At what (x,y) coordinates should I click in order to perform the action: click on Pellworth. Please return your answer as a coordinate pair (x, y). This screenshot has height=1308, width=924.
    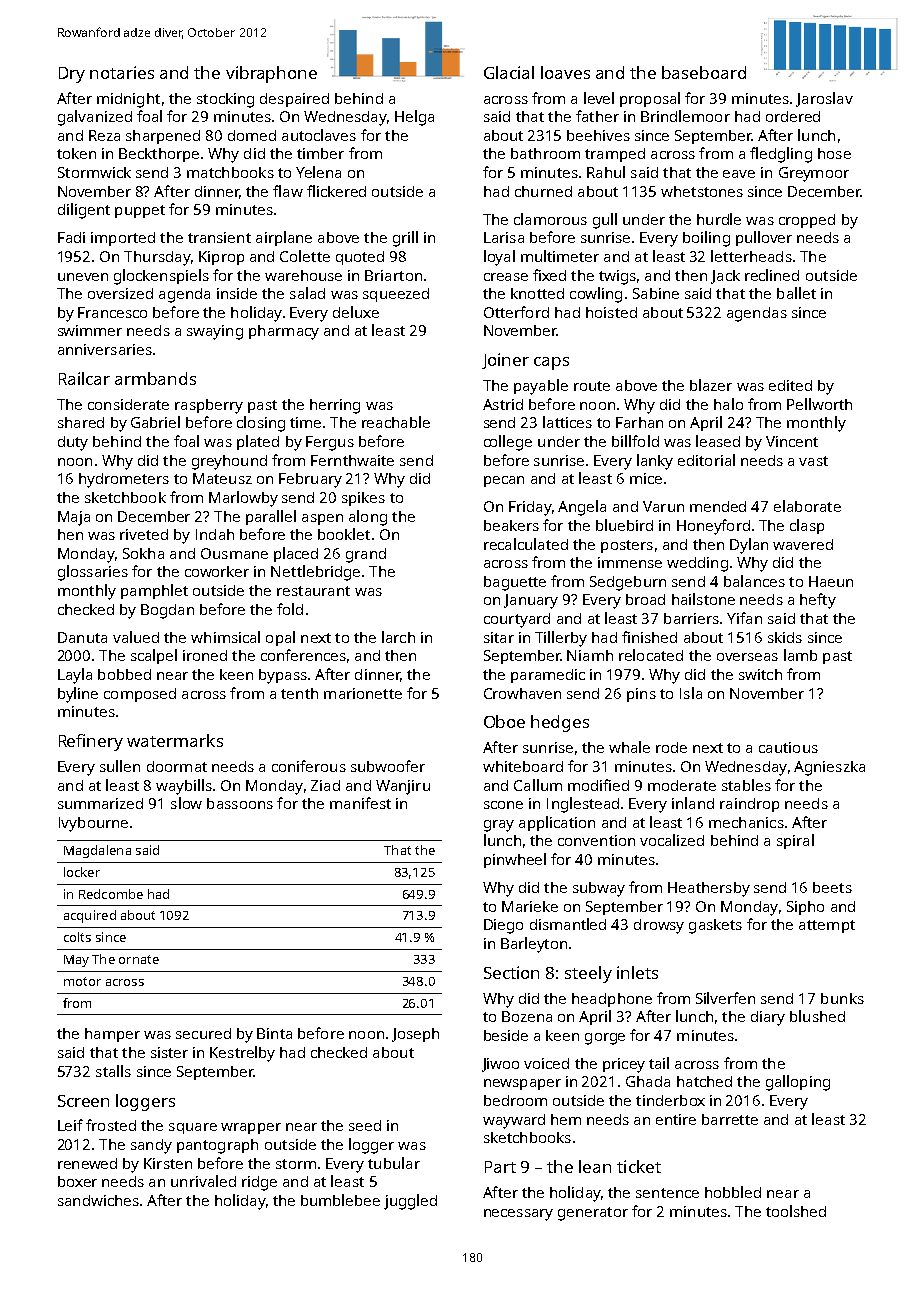
    Looking at the image, I should click on (819, 404).
